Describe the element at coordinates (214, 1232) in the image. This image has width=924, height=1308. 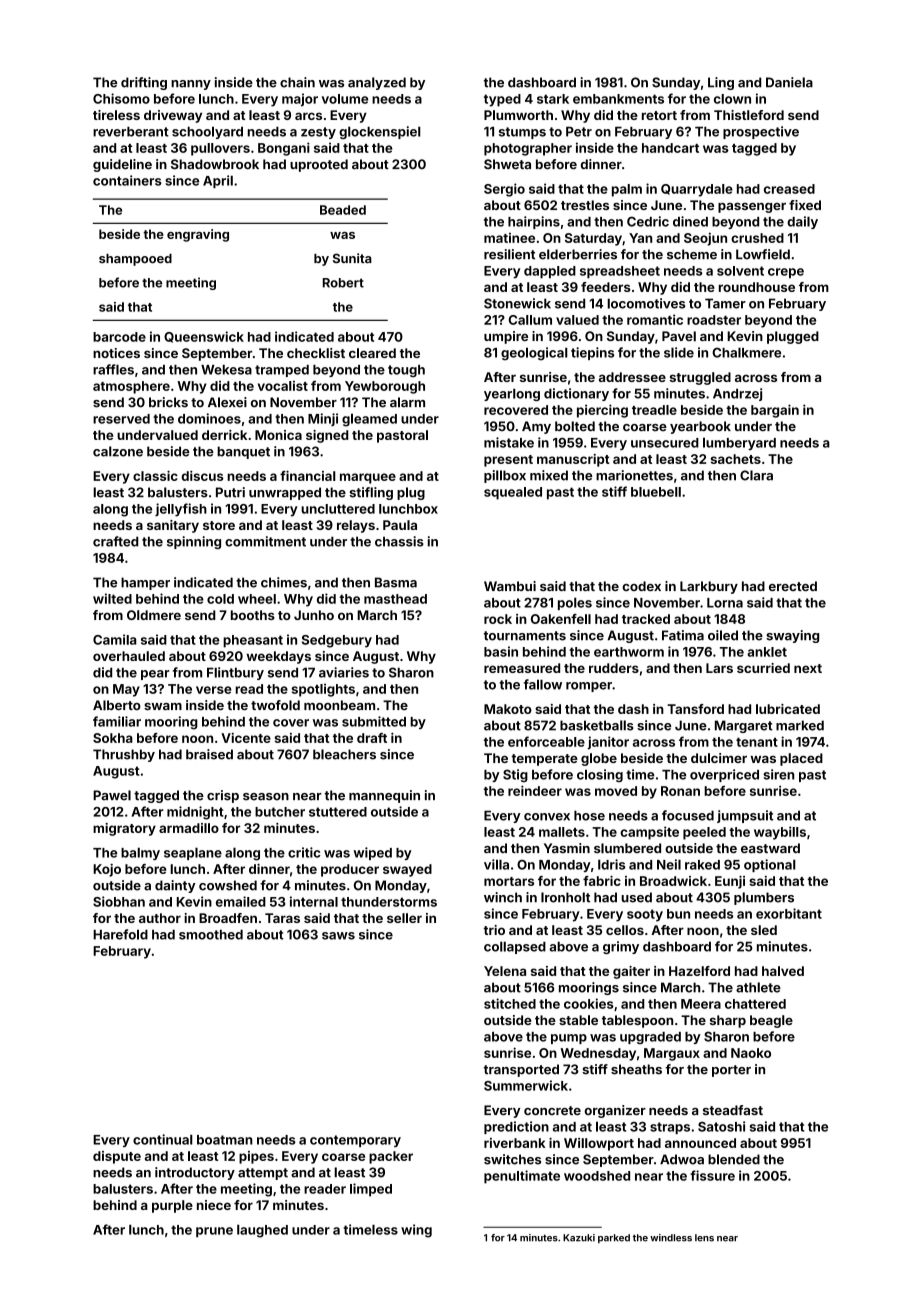
I see `prune` at that location.
